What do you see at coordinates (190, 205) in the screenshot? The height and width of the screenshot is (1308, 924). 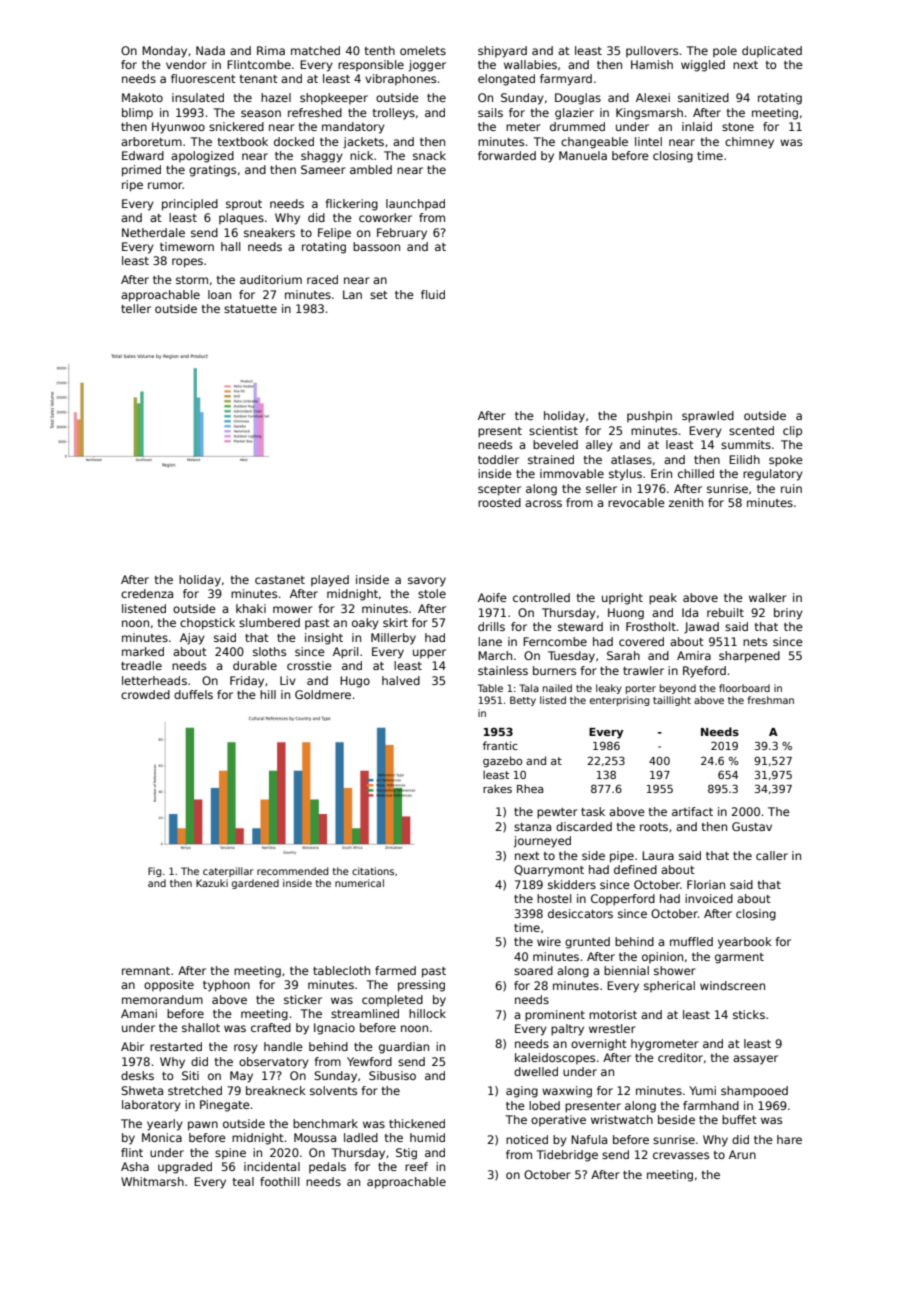 I see `principled` at bounding box center [190, 205].
